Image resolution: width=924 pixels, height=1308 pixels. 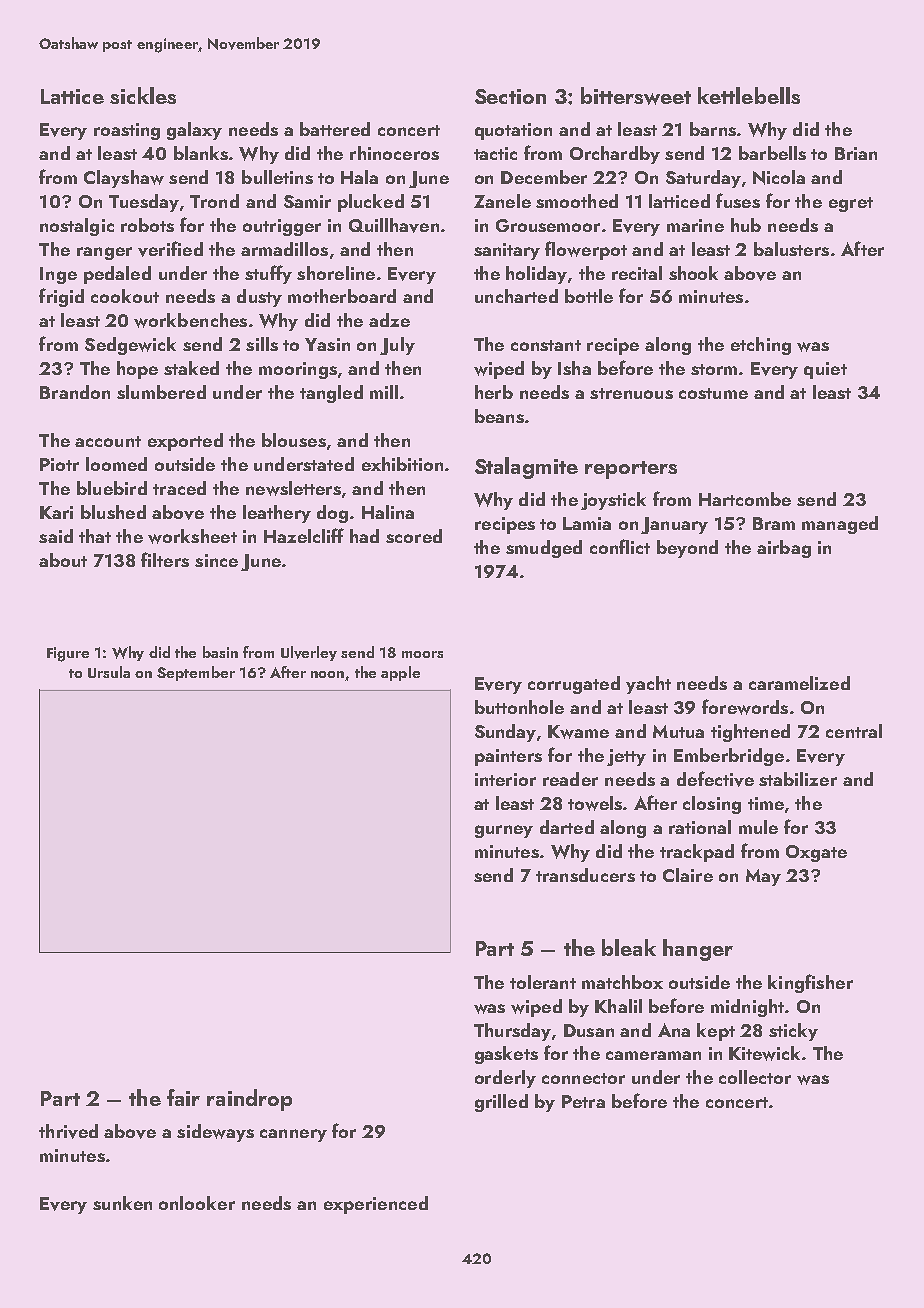 What do you see at coordinates (693, 273) in the document?
I see `shook` at bounding box center [693, 273].
